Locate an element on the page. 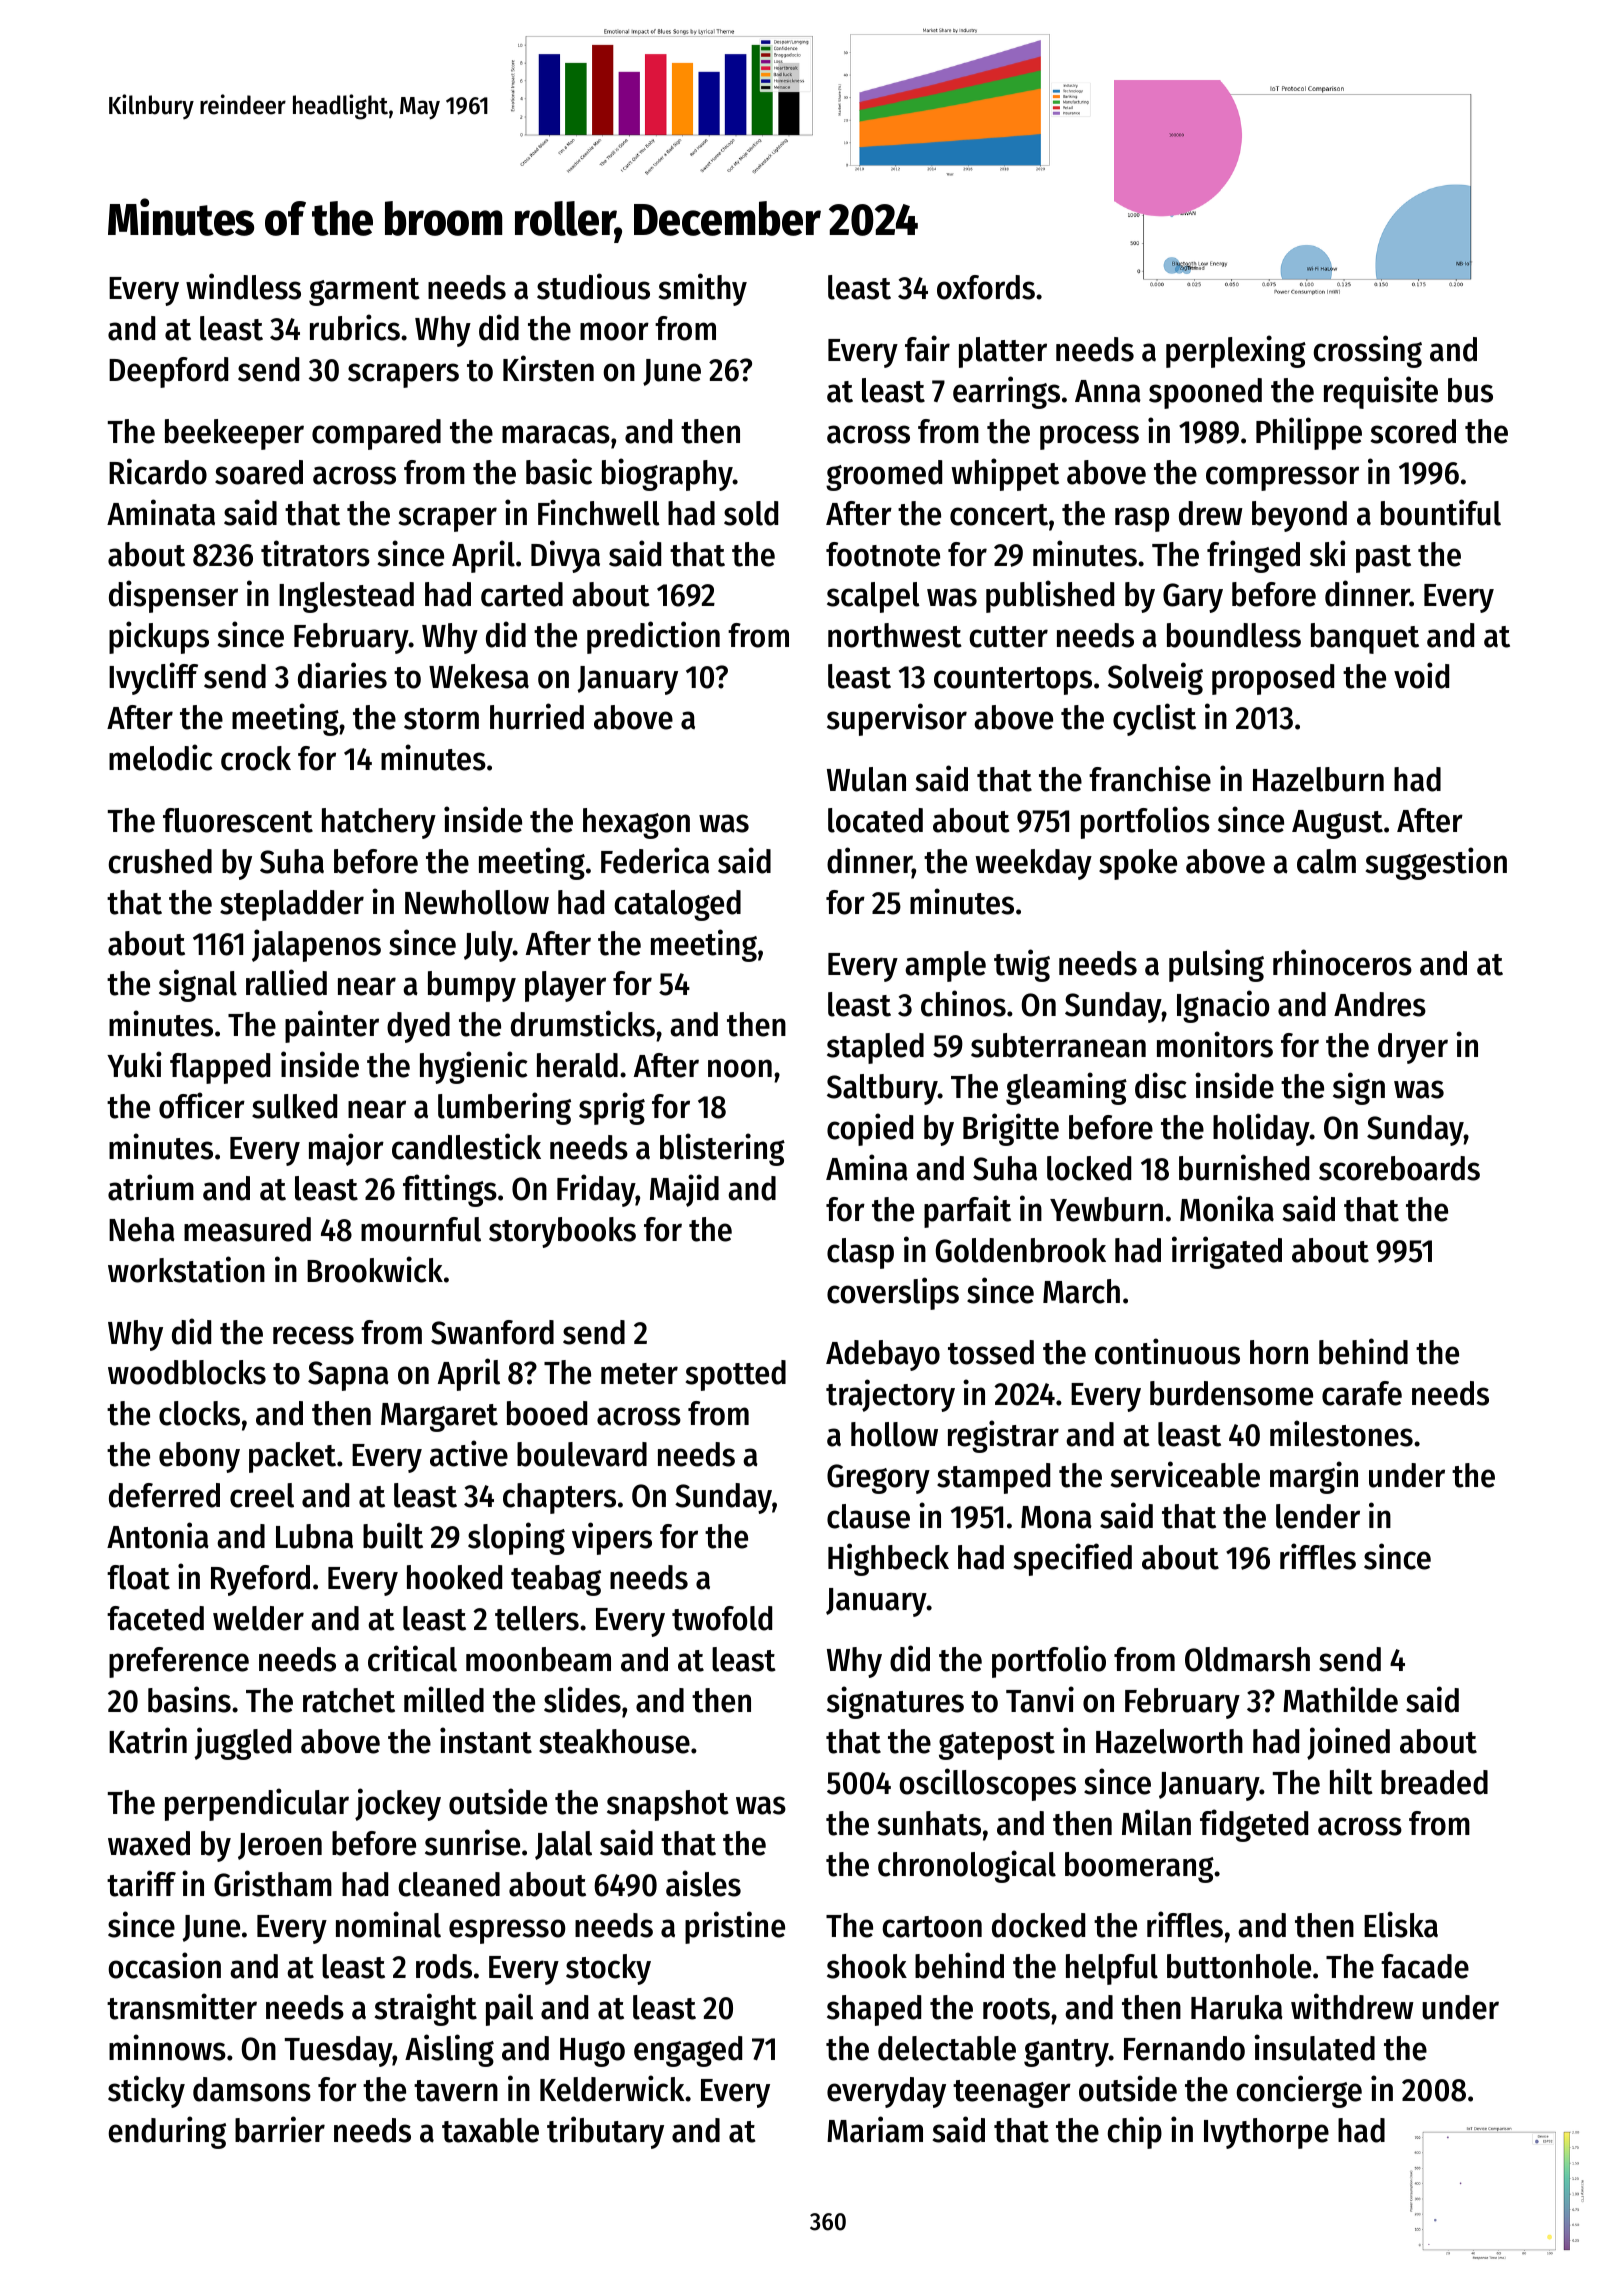 The image size is (1620, 2292). windless is located at coordinates (243, 286).
